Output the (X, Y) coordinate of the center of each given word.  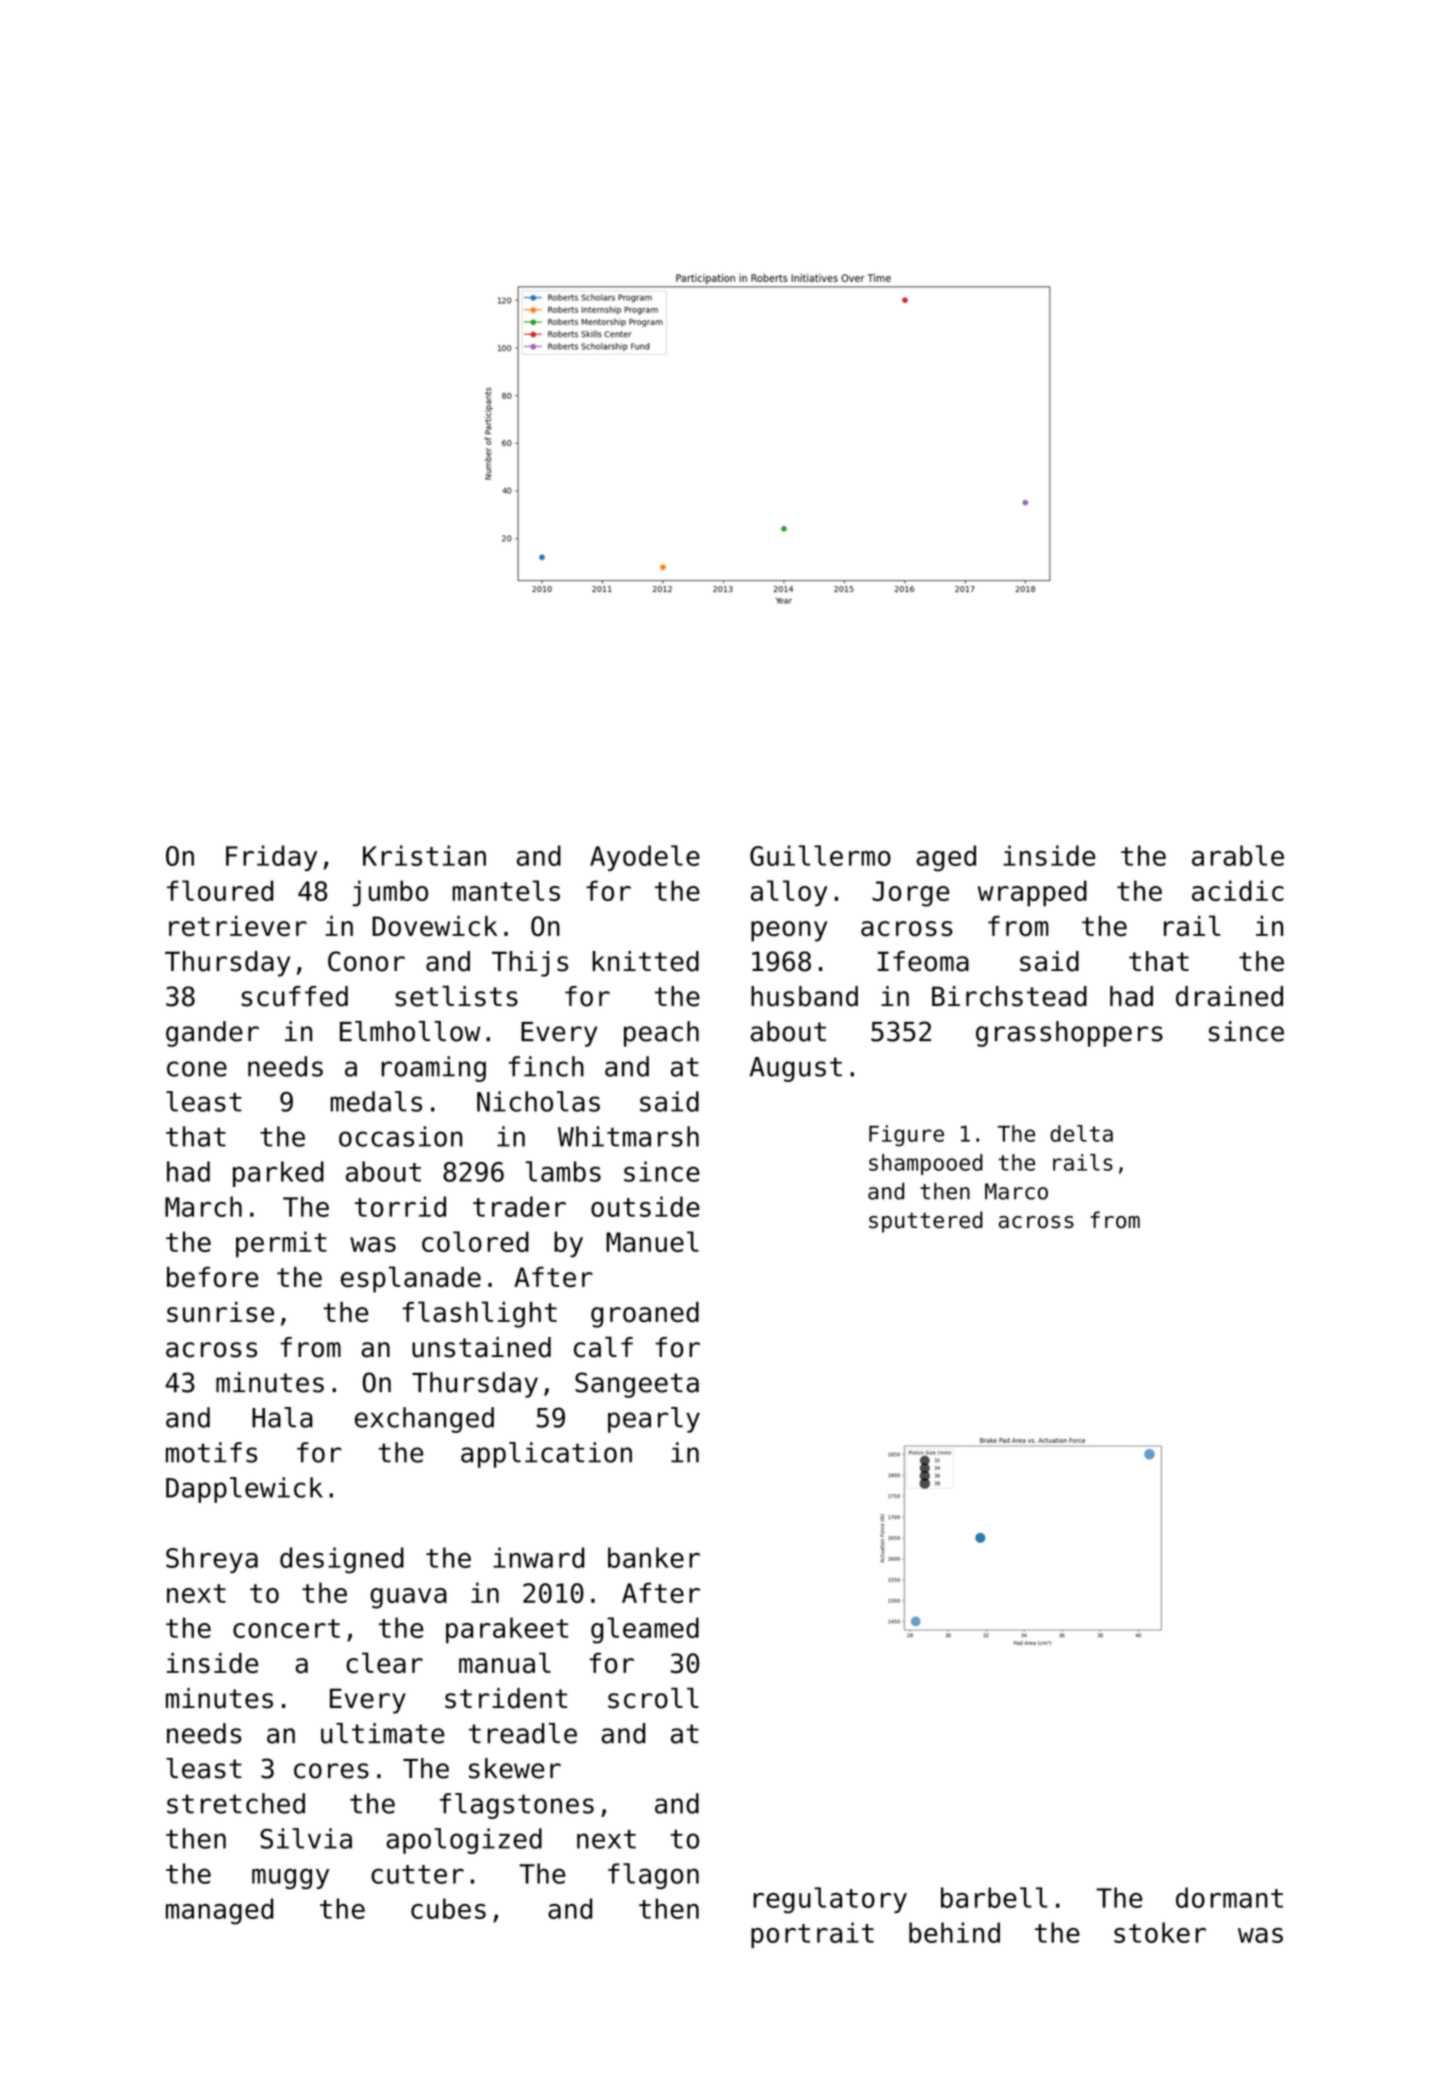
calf (603, 1347)
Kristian (424, 855)
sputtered (926, 1222)
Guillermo (820, 855)
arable (1238, 855)
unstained (481, 1347)
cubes (448, 1908)
